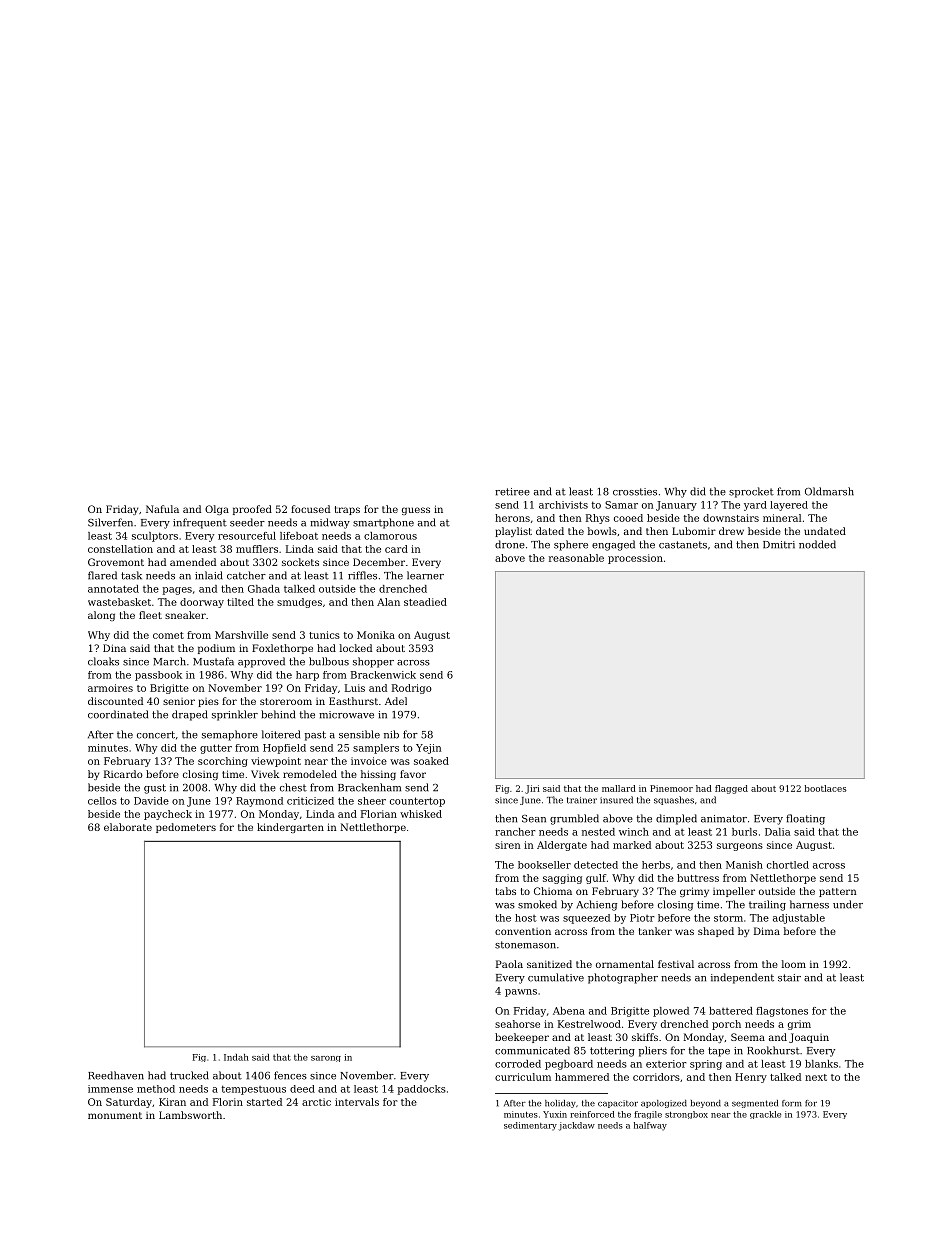 This image has width=952, height=1233. I want to click on nodded, so click(817, 544).
